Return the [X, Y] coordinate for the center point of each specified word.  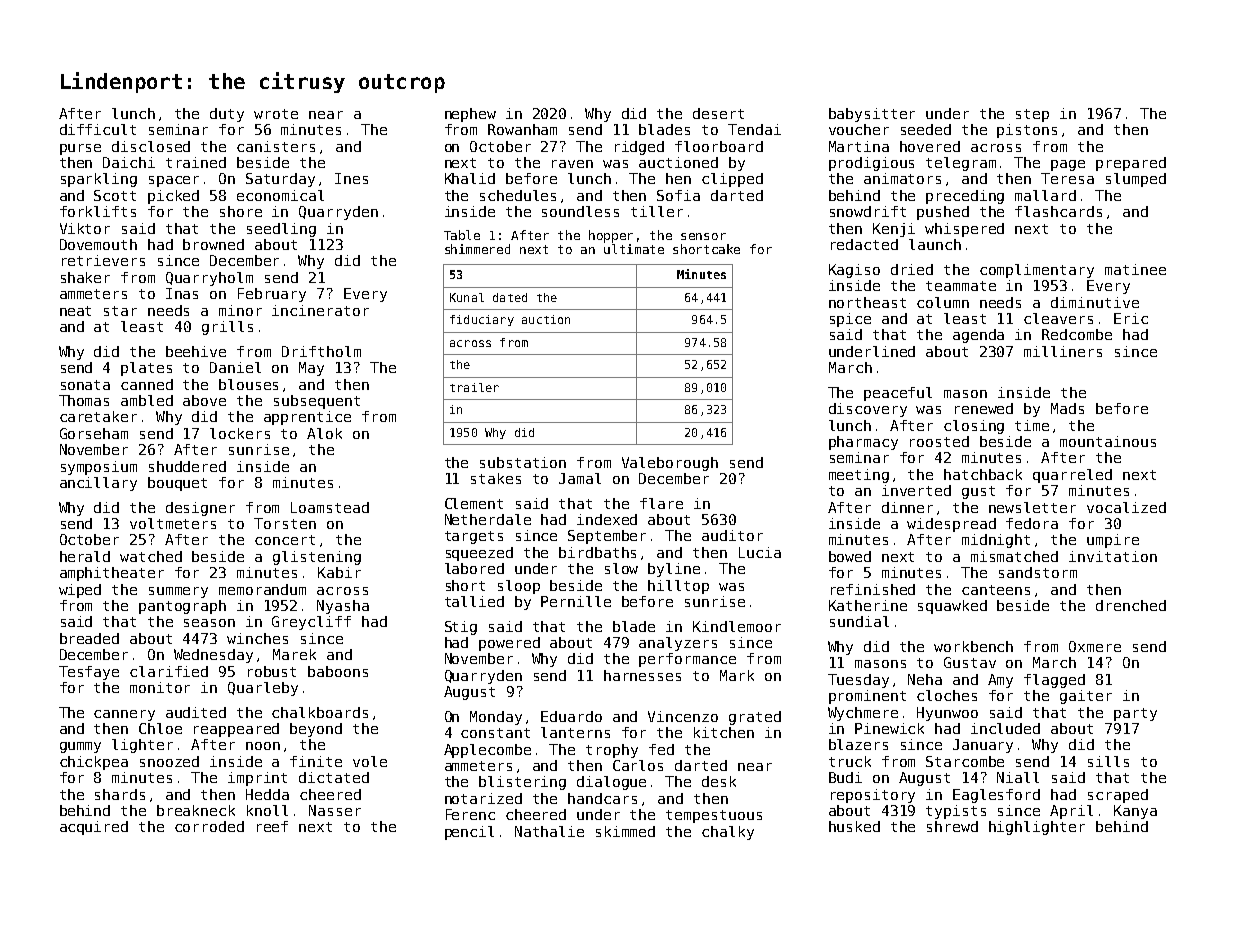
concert [285, 540]
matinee [1135, 269]
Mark [737, 675]
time [1032, 425]
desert [718, 113]
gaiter [1086, 697]
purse [80, 149]
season [209, 623]
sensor [703, 236]
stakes [496, 478]
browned [213, 244]
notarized [483, 798]
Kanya [1135, 812]
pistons [1027, 131]
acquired [94, 828]
